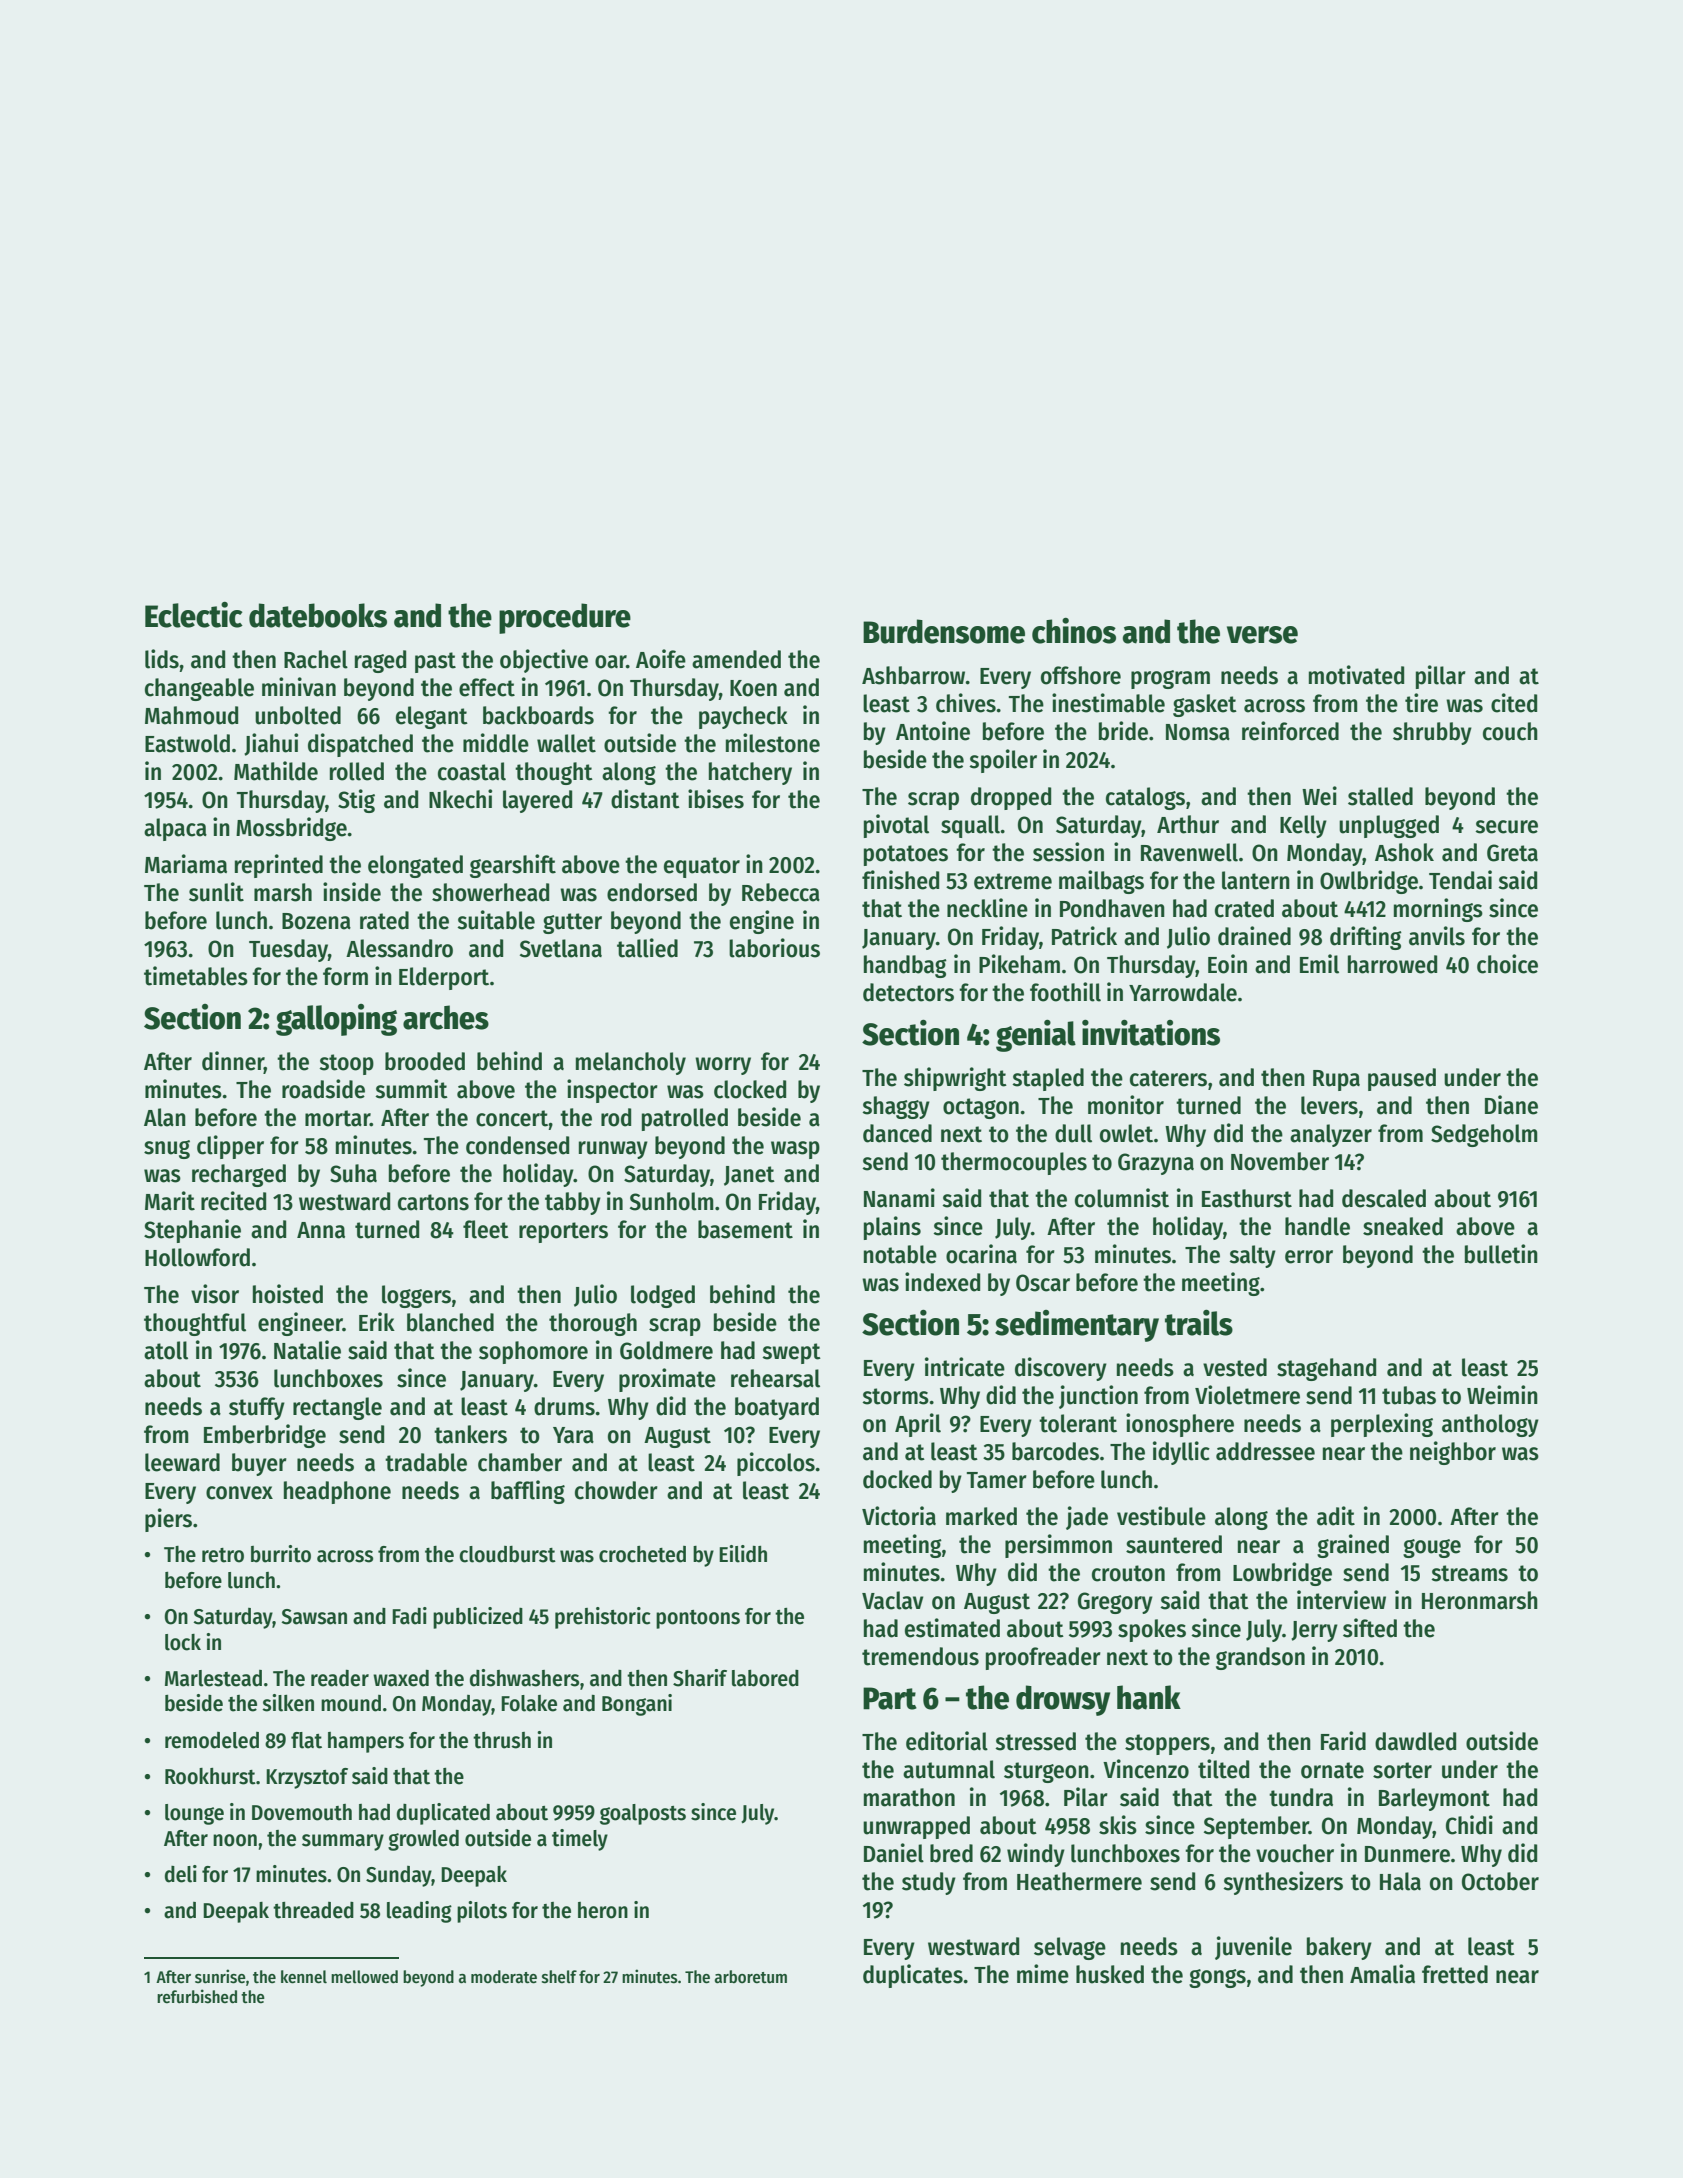 This screenshot has height=2178, width=1683. What do you see at coordinates (517, 1145) in the screenshot?
I see `condensed` at bounding box center [517, 1145].
